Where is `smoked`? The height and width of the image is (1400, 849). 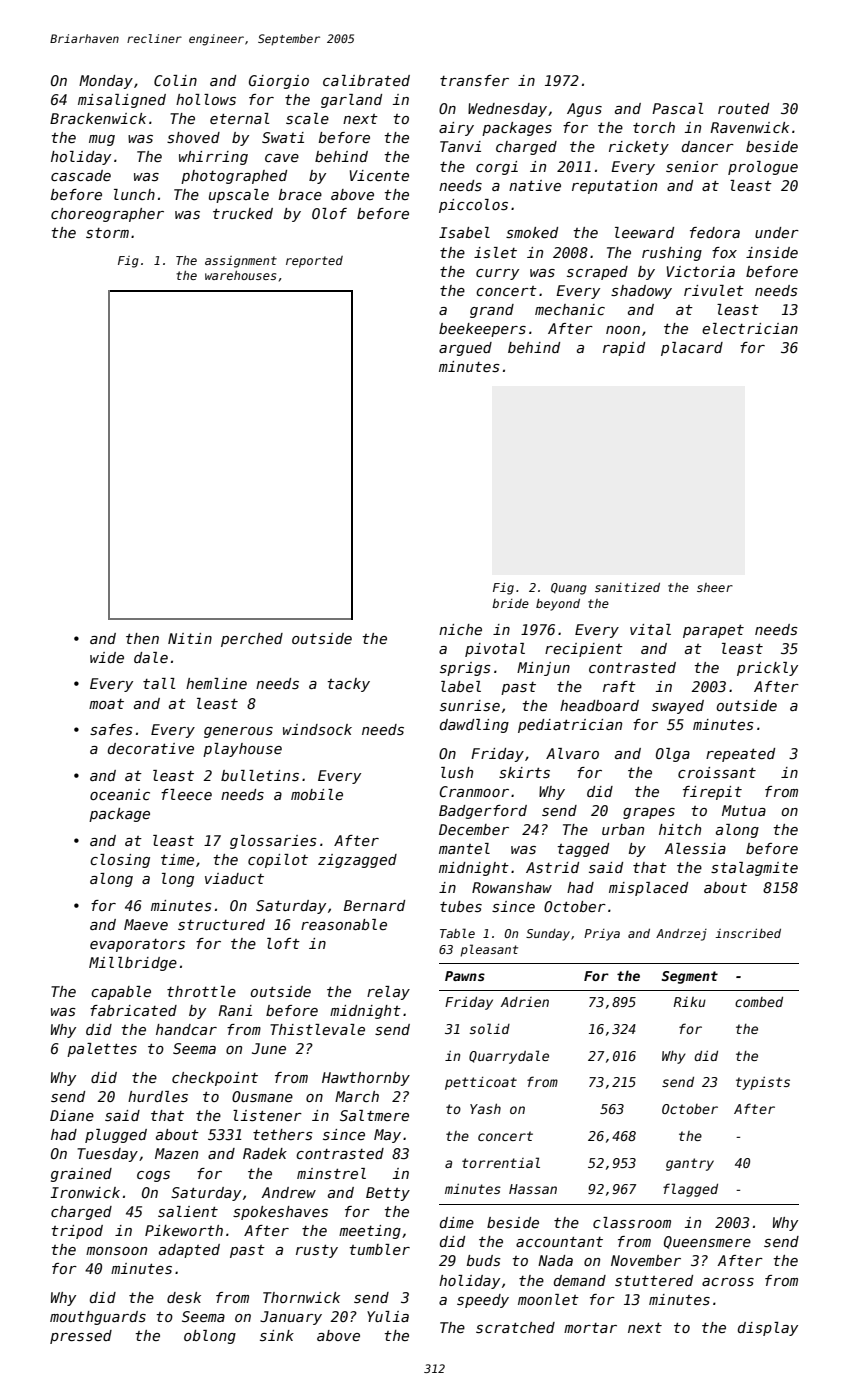
smoked is located at coordinates (532, 232).
